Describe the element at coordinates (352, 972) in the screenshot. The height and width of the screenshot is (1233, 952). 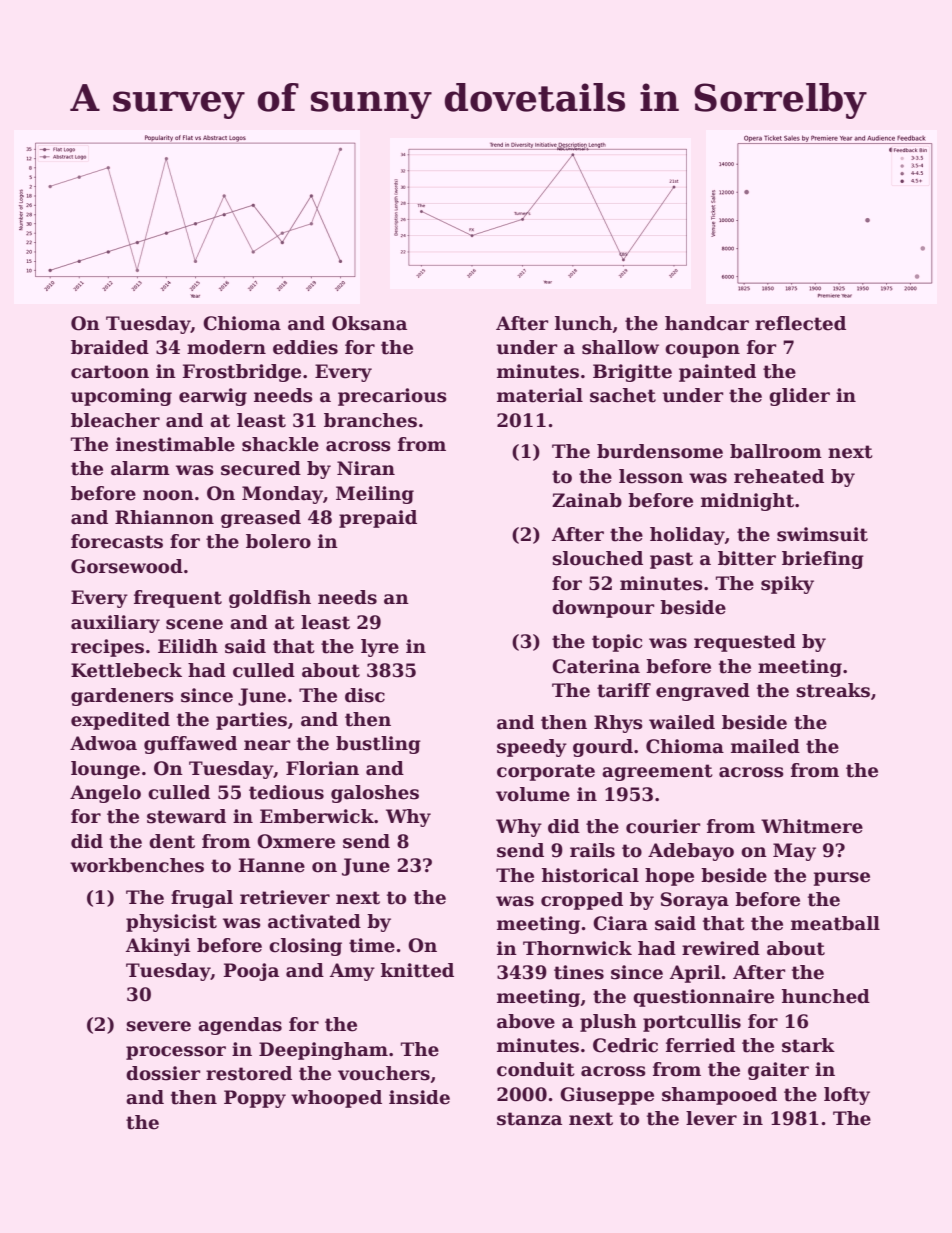
I see `Amy` at that location.
